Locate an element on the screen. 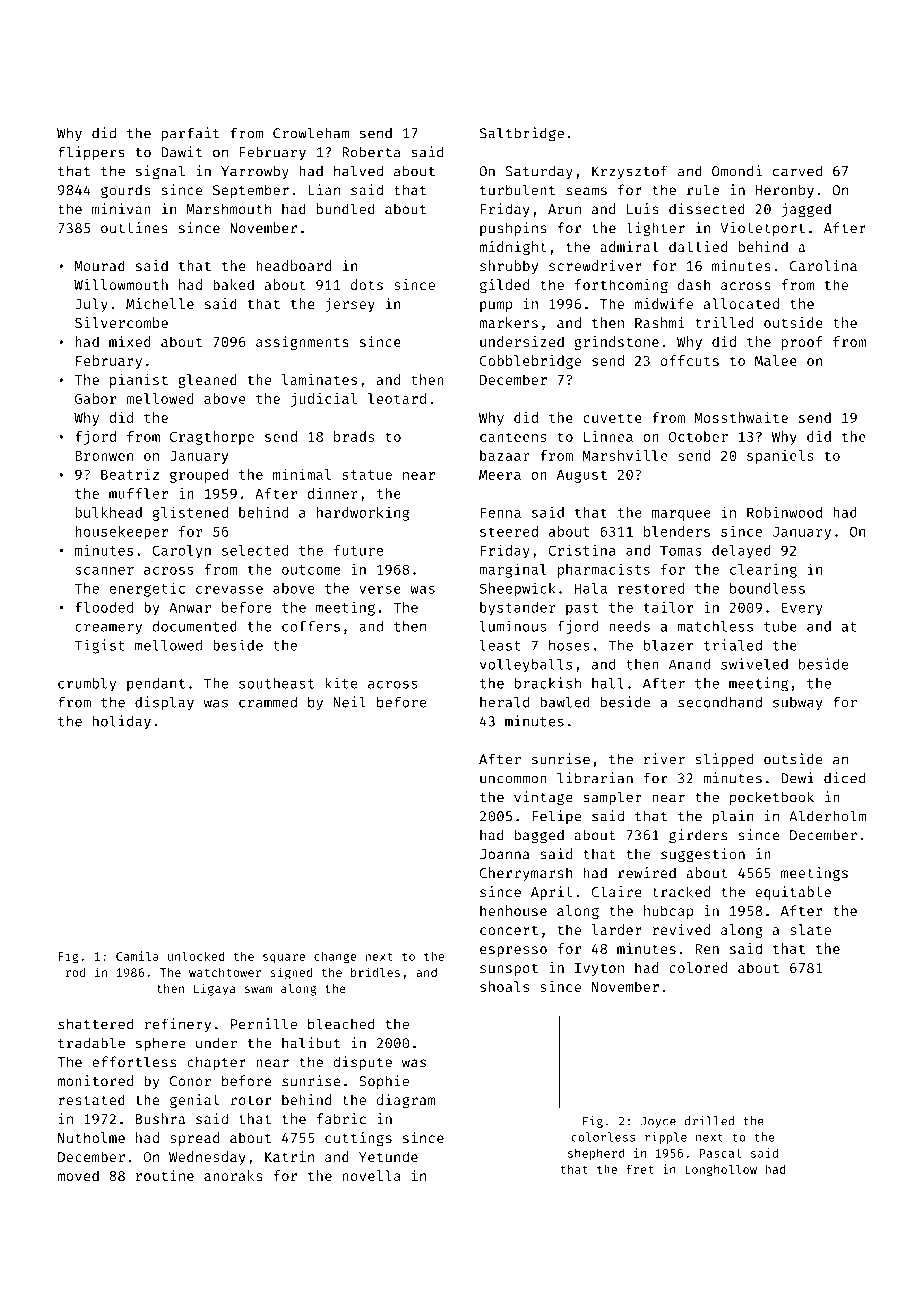  turbulent is located at coordinates (517, 190).
